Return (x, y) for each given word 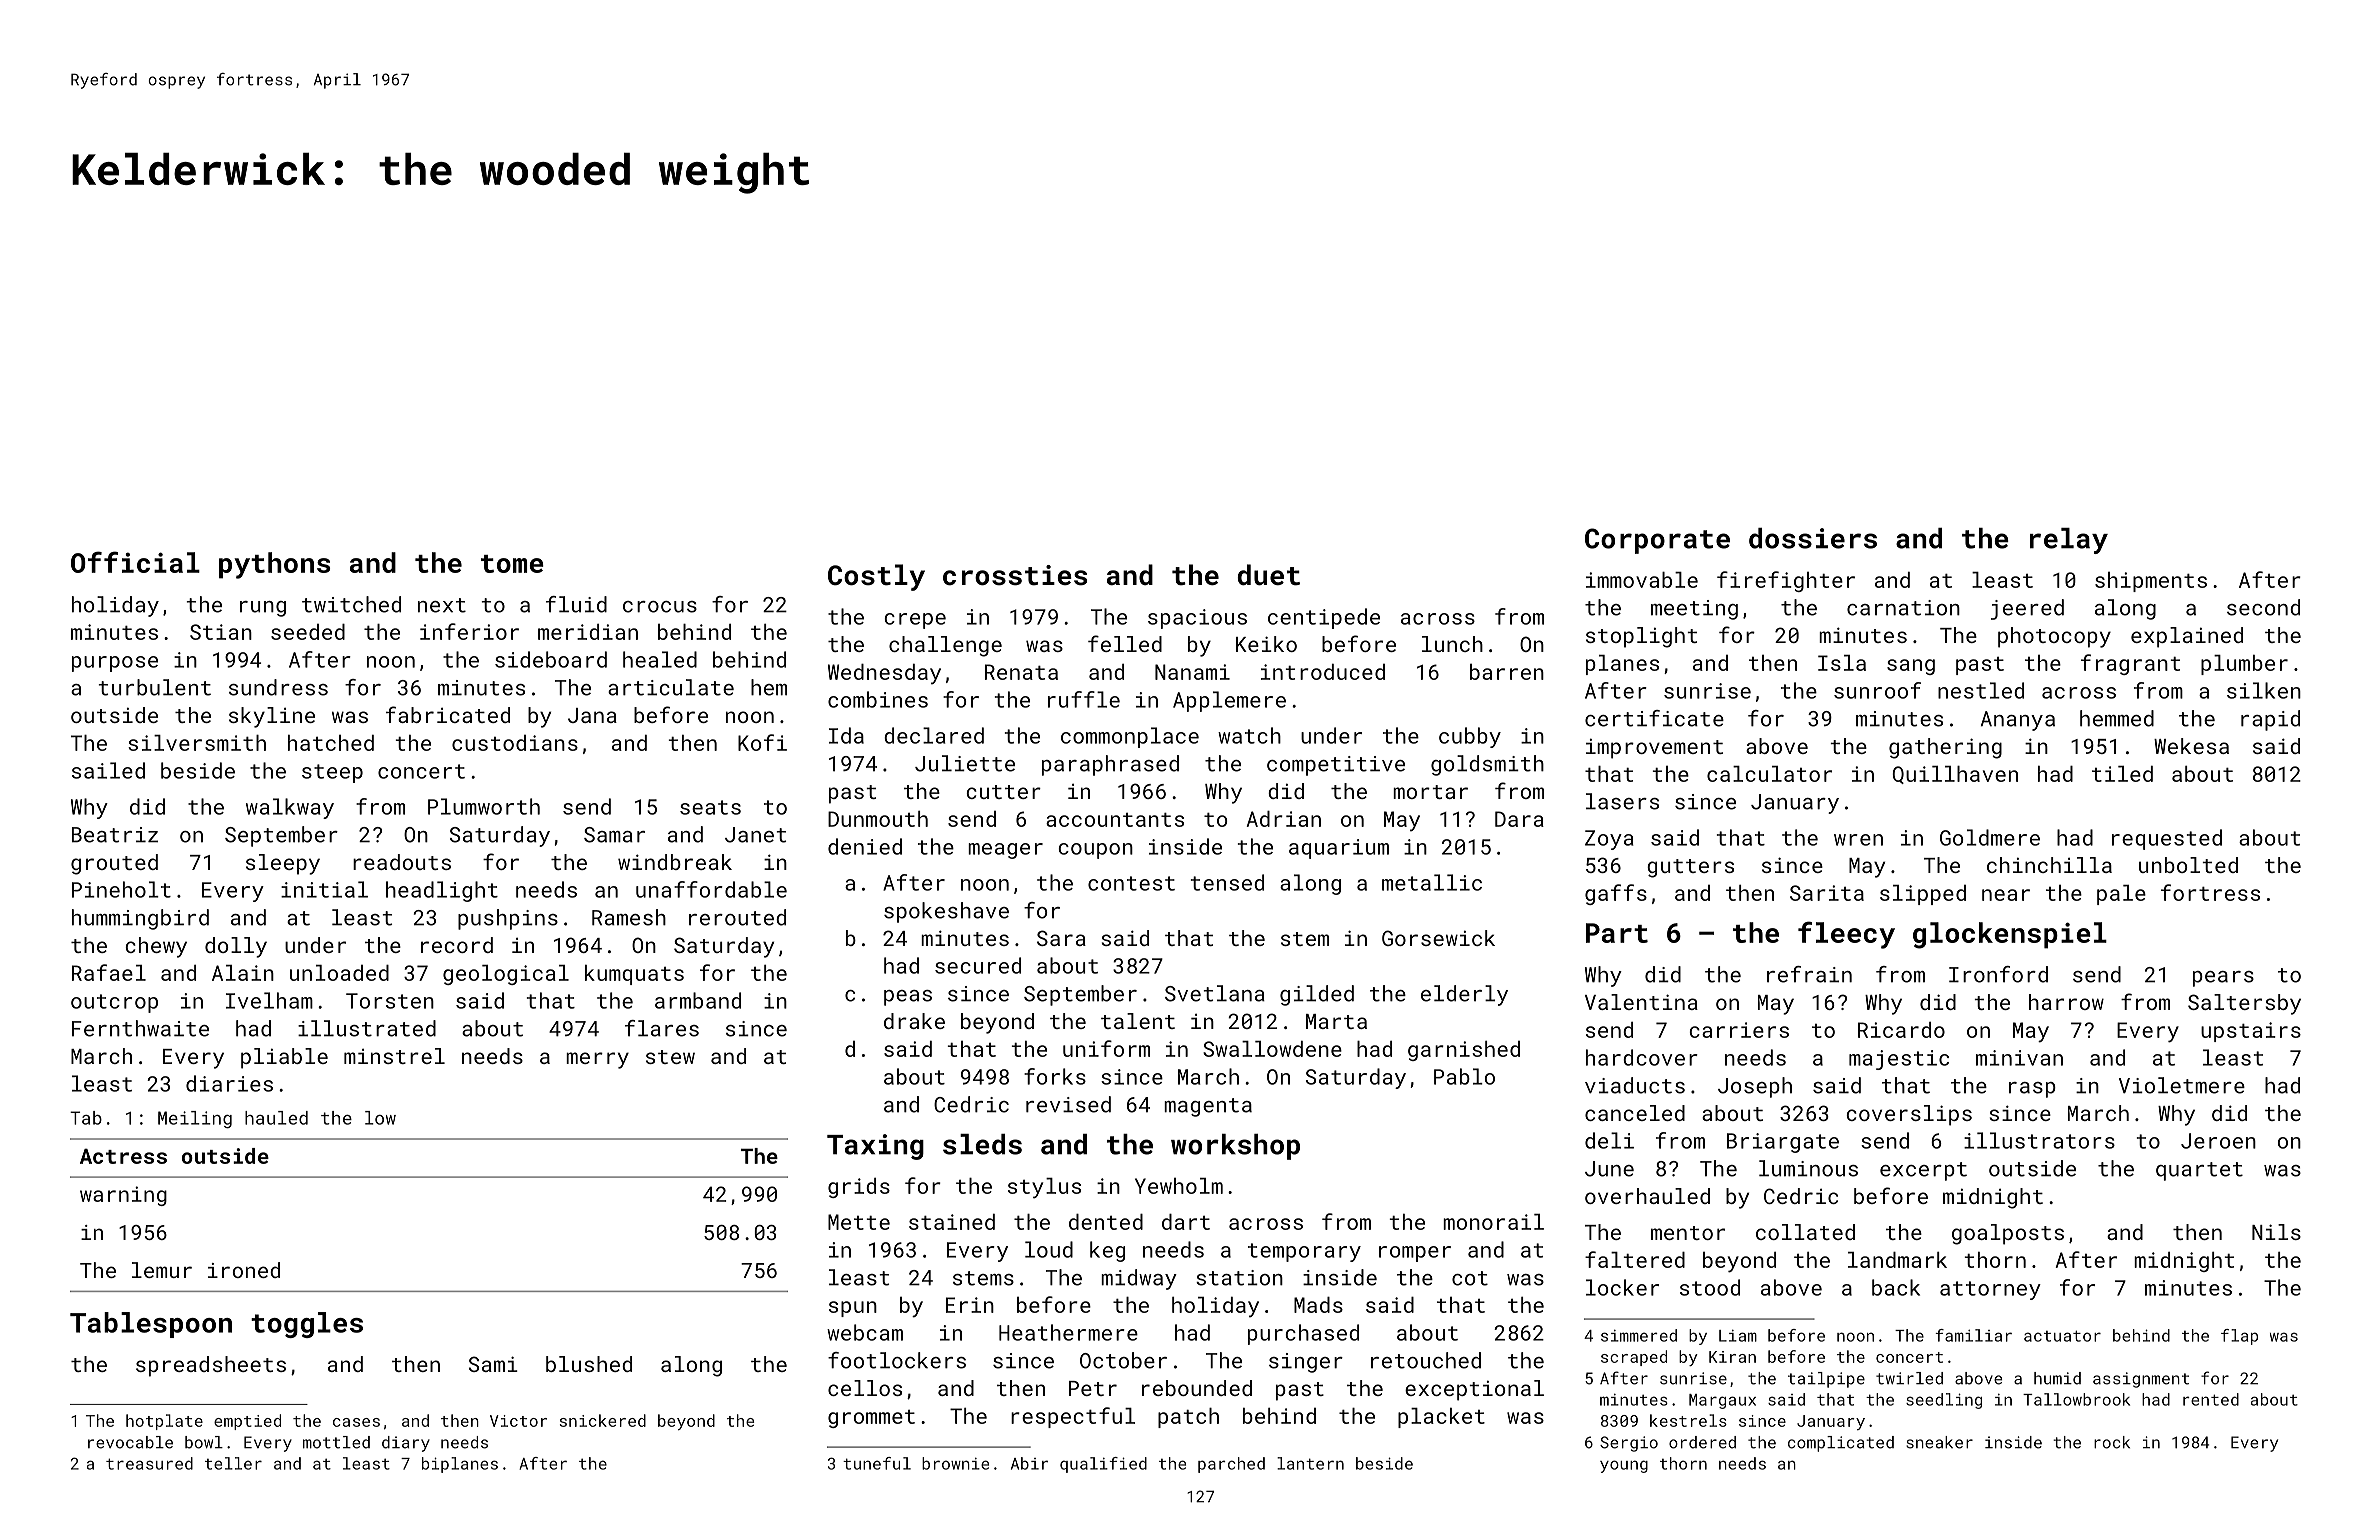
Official (135, 562)
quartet (2199, 1171)
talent (1138, 1021)
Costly (876, 577)
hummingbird (140, 919)
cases (356, 1422)
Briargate (1783, 1143)
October (1123, 1360)
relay (2069, 541)
